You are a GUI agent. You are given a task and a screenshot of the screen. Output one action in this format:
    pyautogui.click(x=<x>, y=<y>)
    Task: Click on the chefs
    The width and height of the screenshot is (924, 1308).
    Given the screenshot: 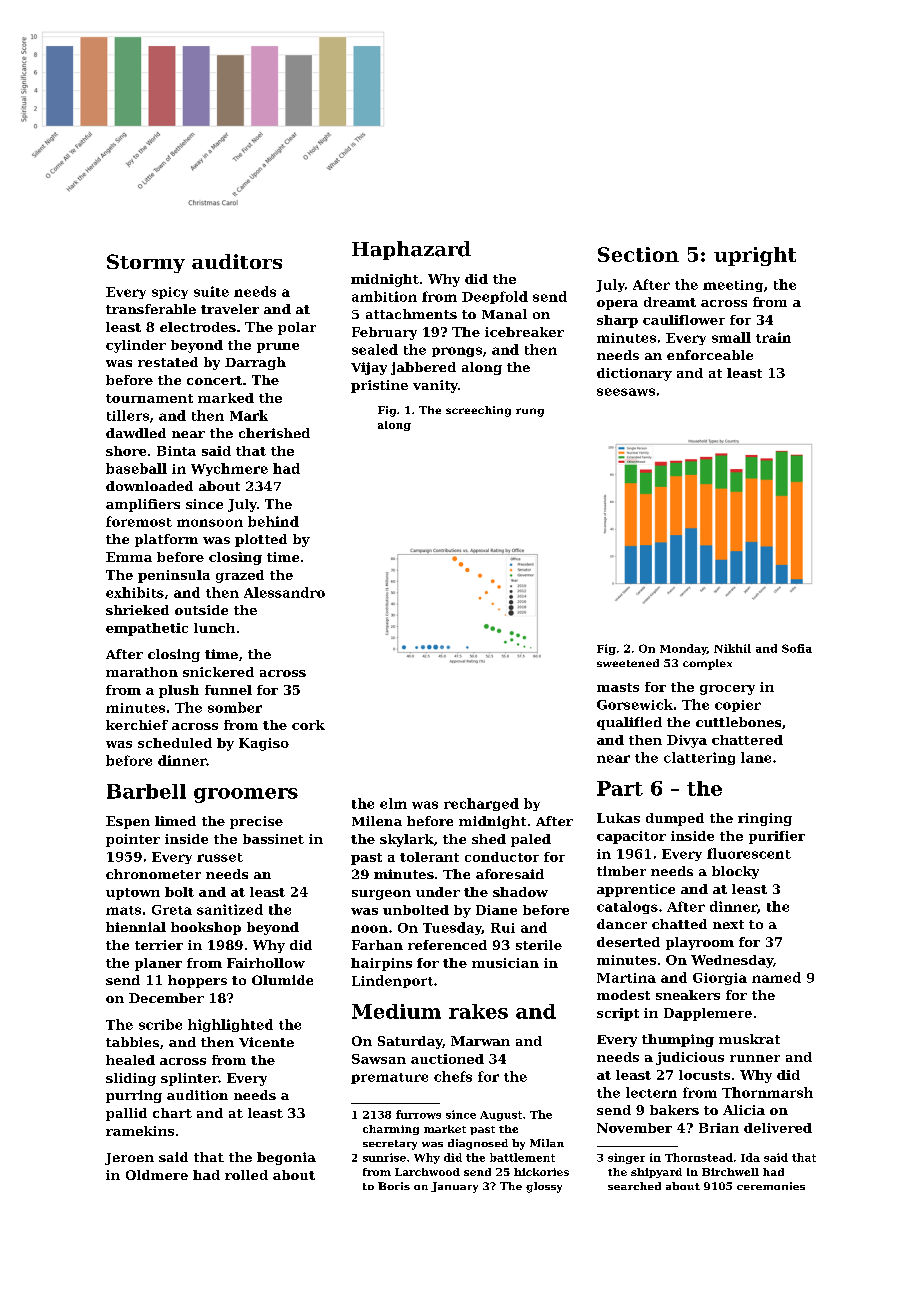 What is the action you would take?
    pyautogui.click(x=453, y=1076)
